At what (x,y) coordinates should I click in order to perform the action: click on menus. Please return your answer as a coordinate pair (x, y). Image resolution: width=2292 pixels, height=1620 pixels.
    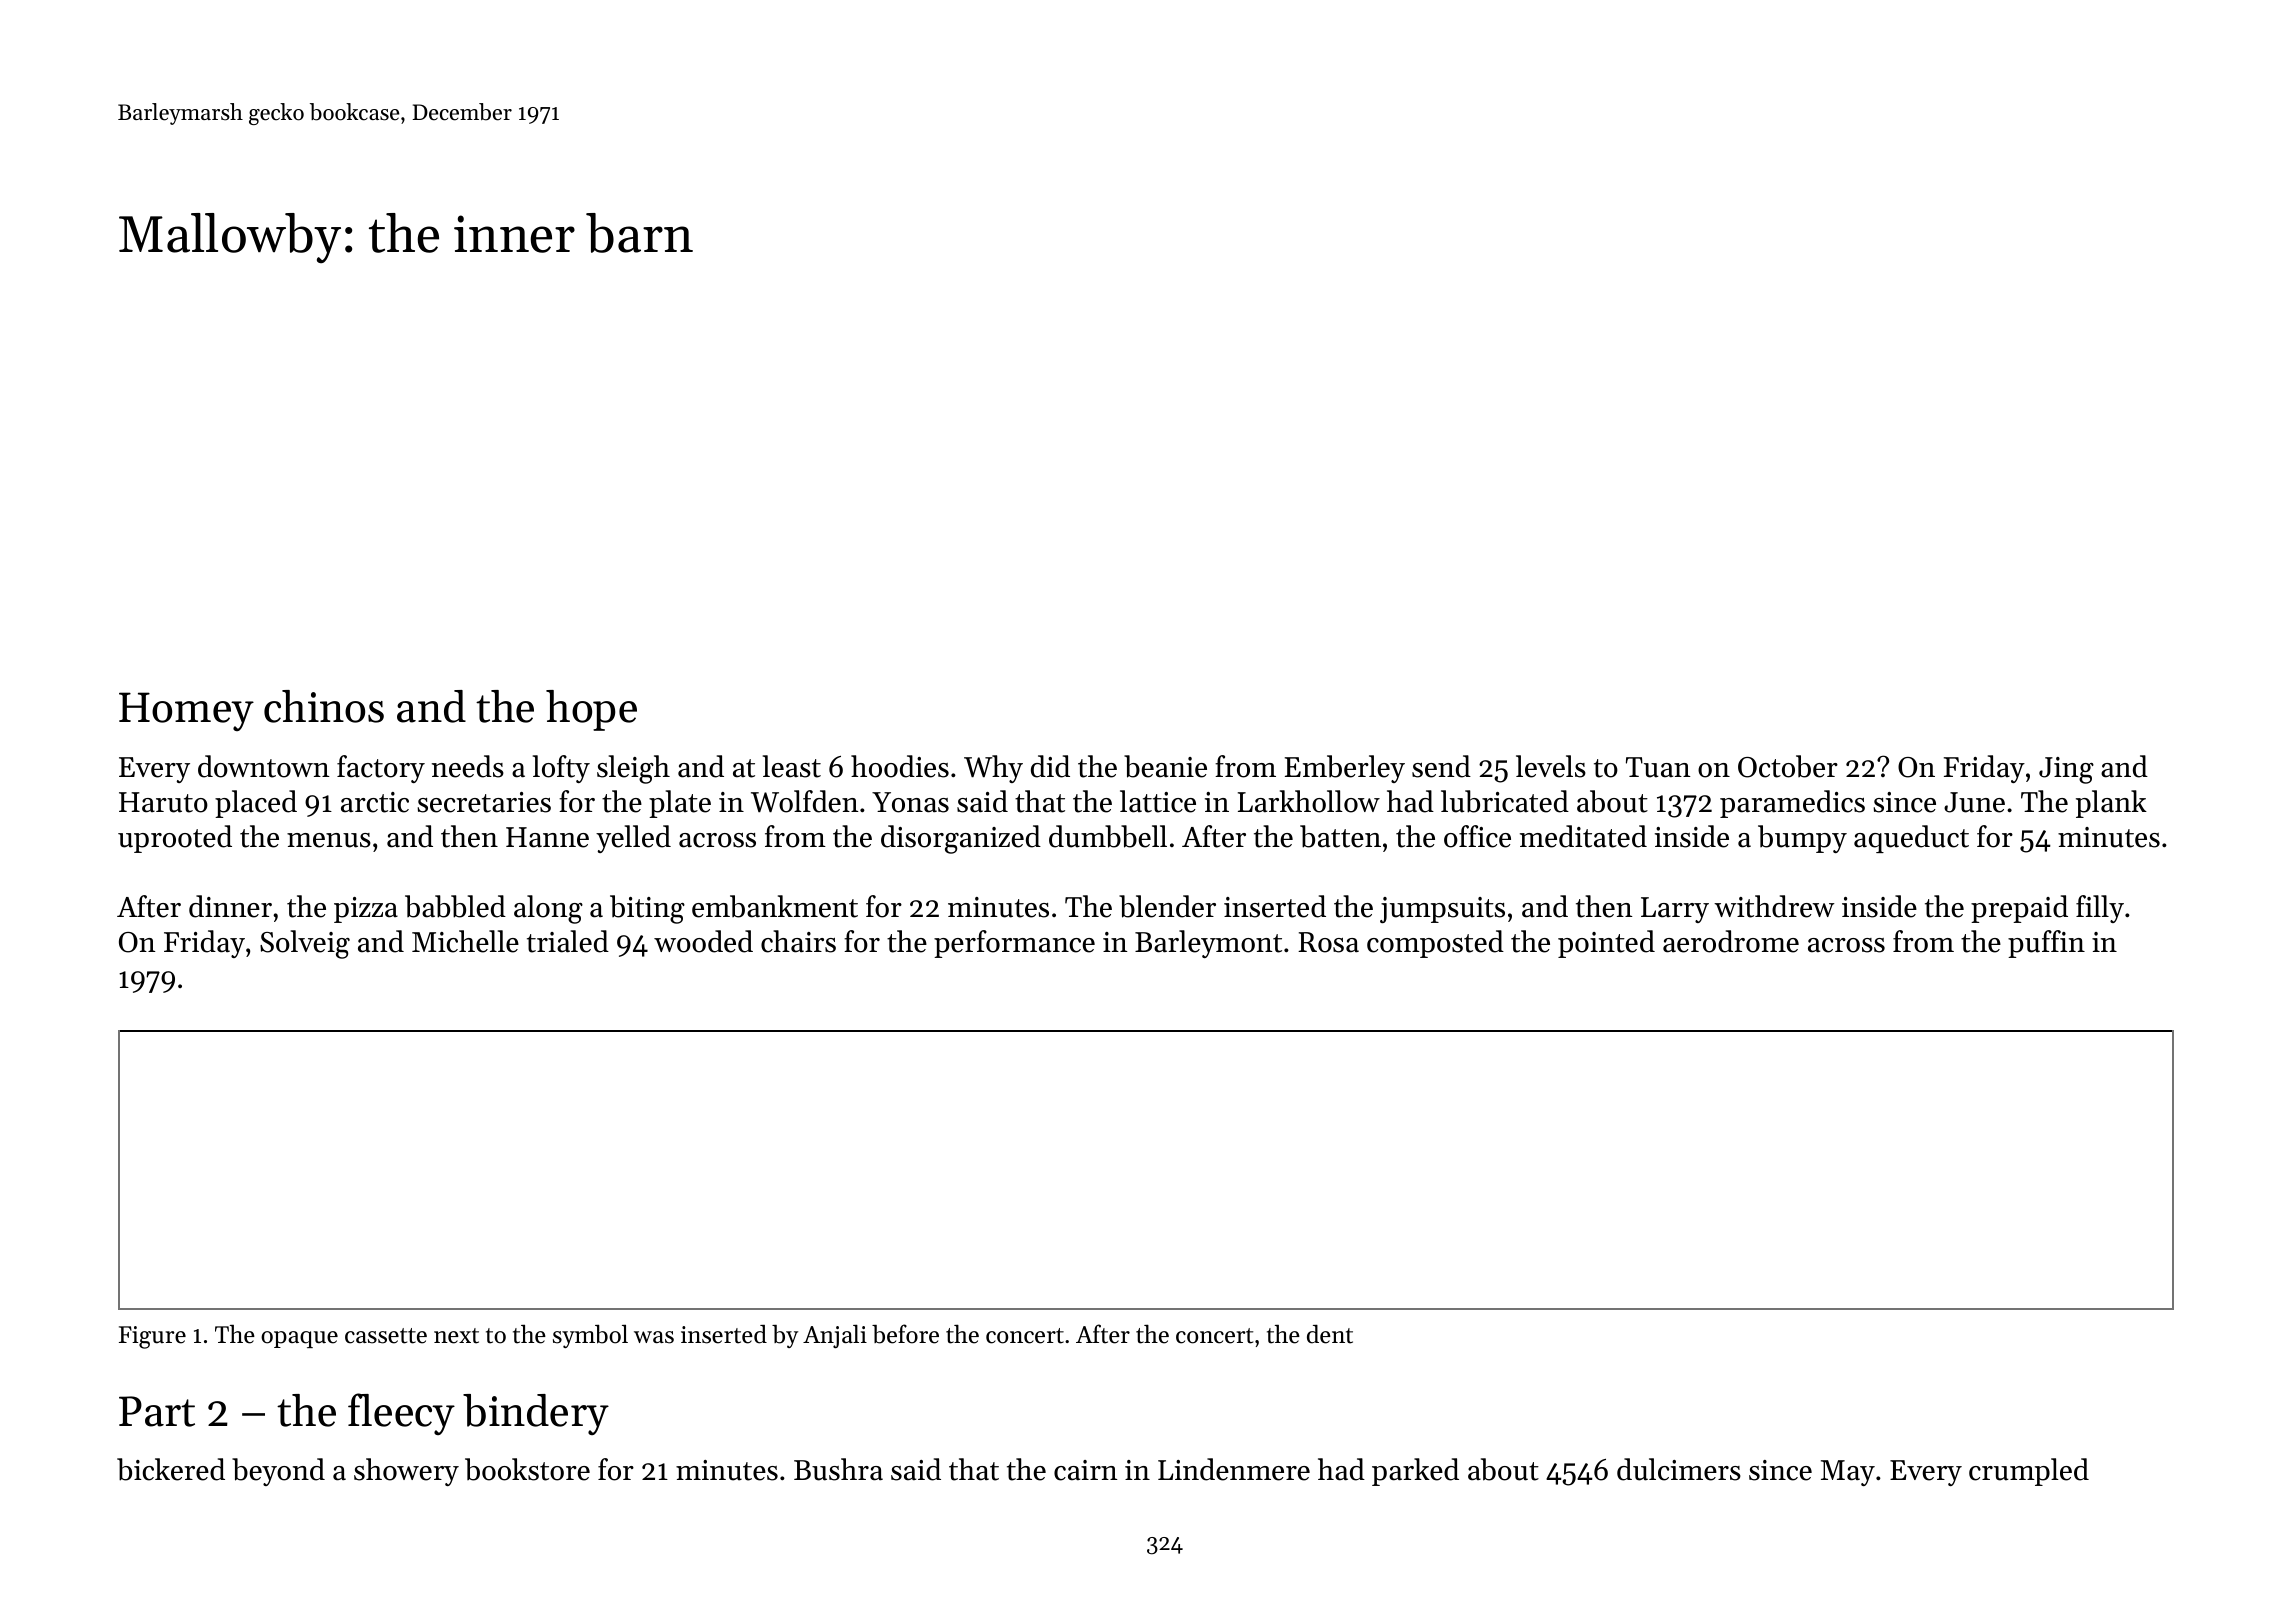
    Looking at the image, I should click on (329, 840).
